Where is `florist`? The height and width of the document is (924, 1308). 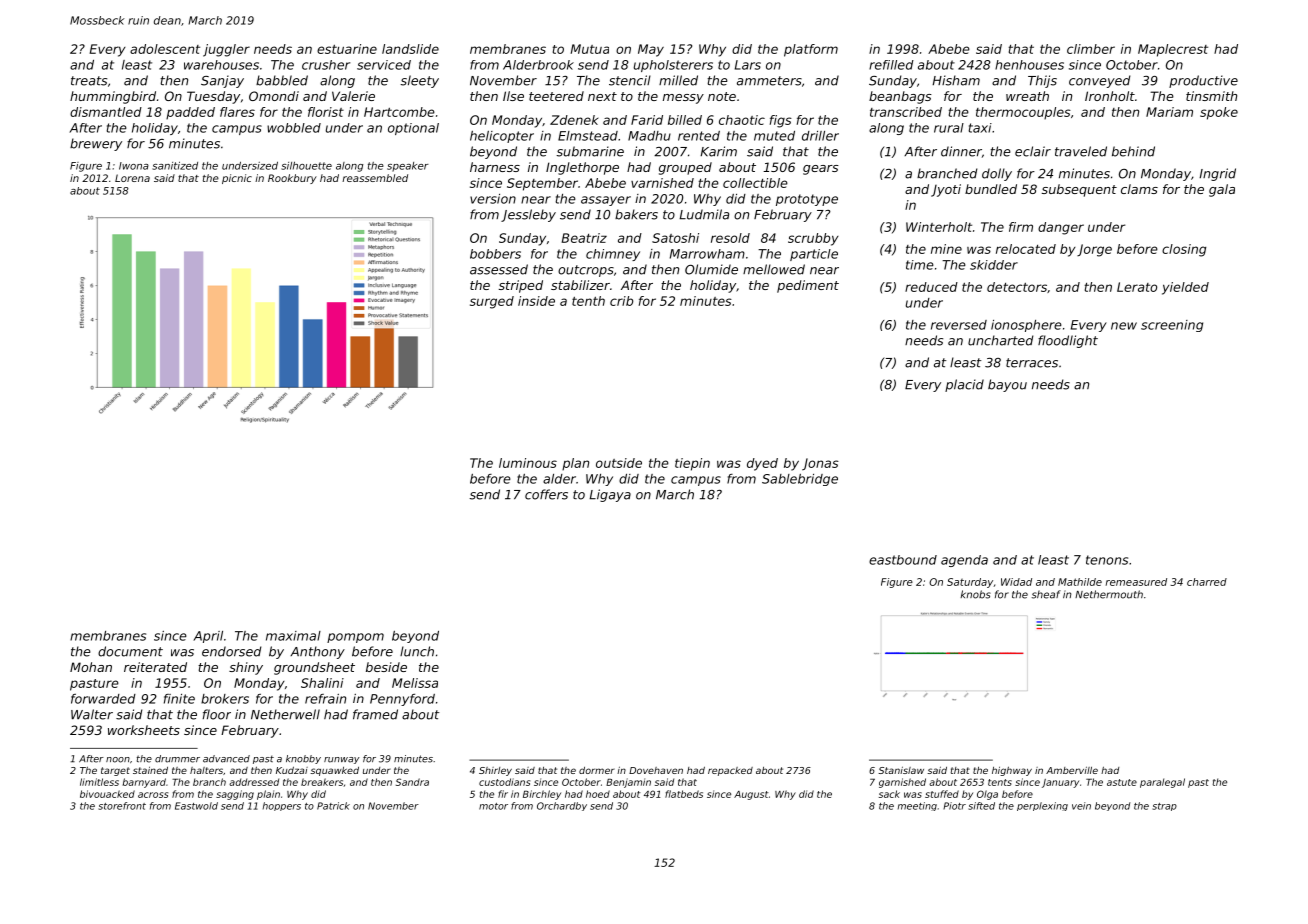 florist is located at coordinates (326, 112).
